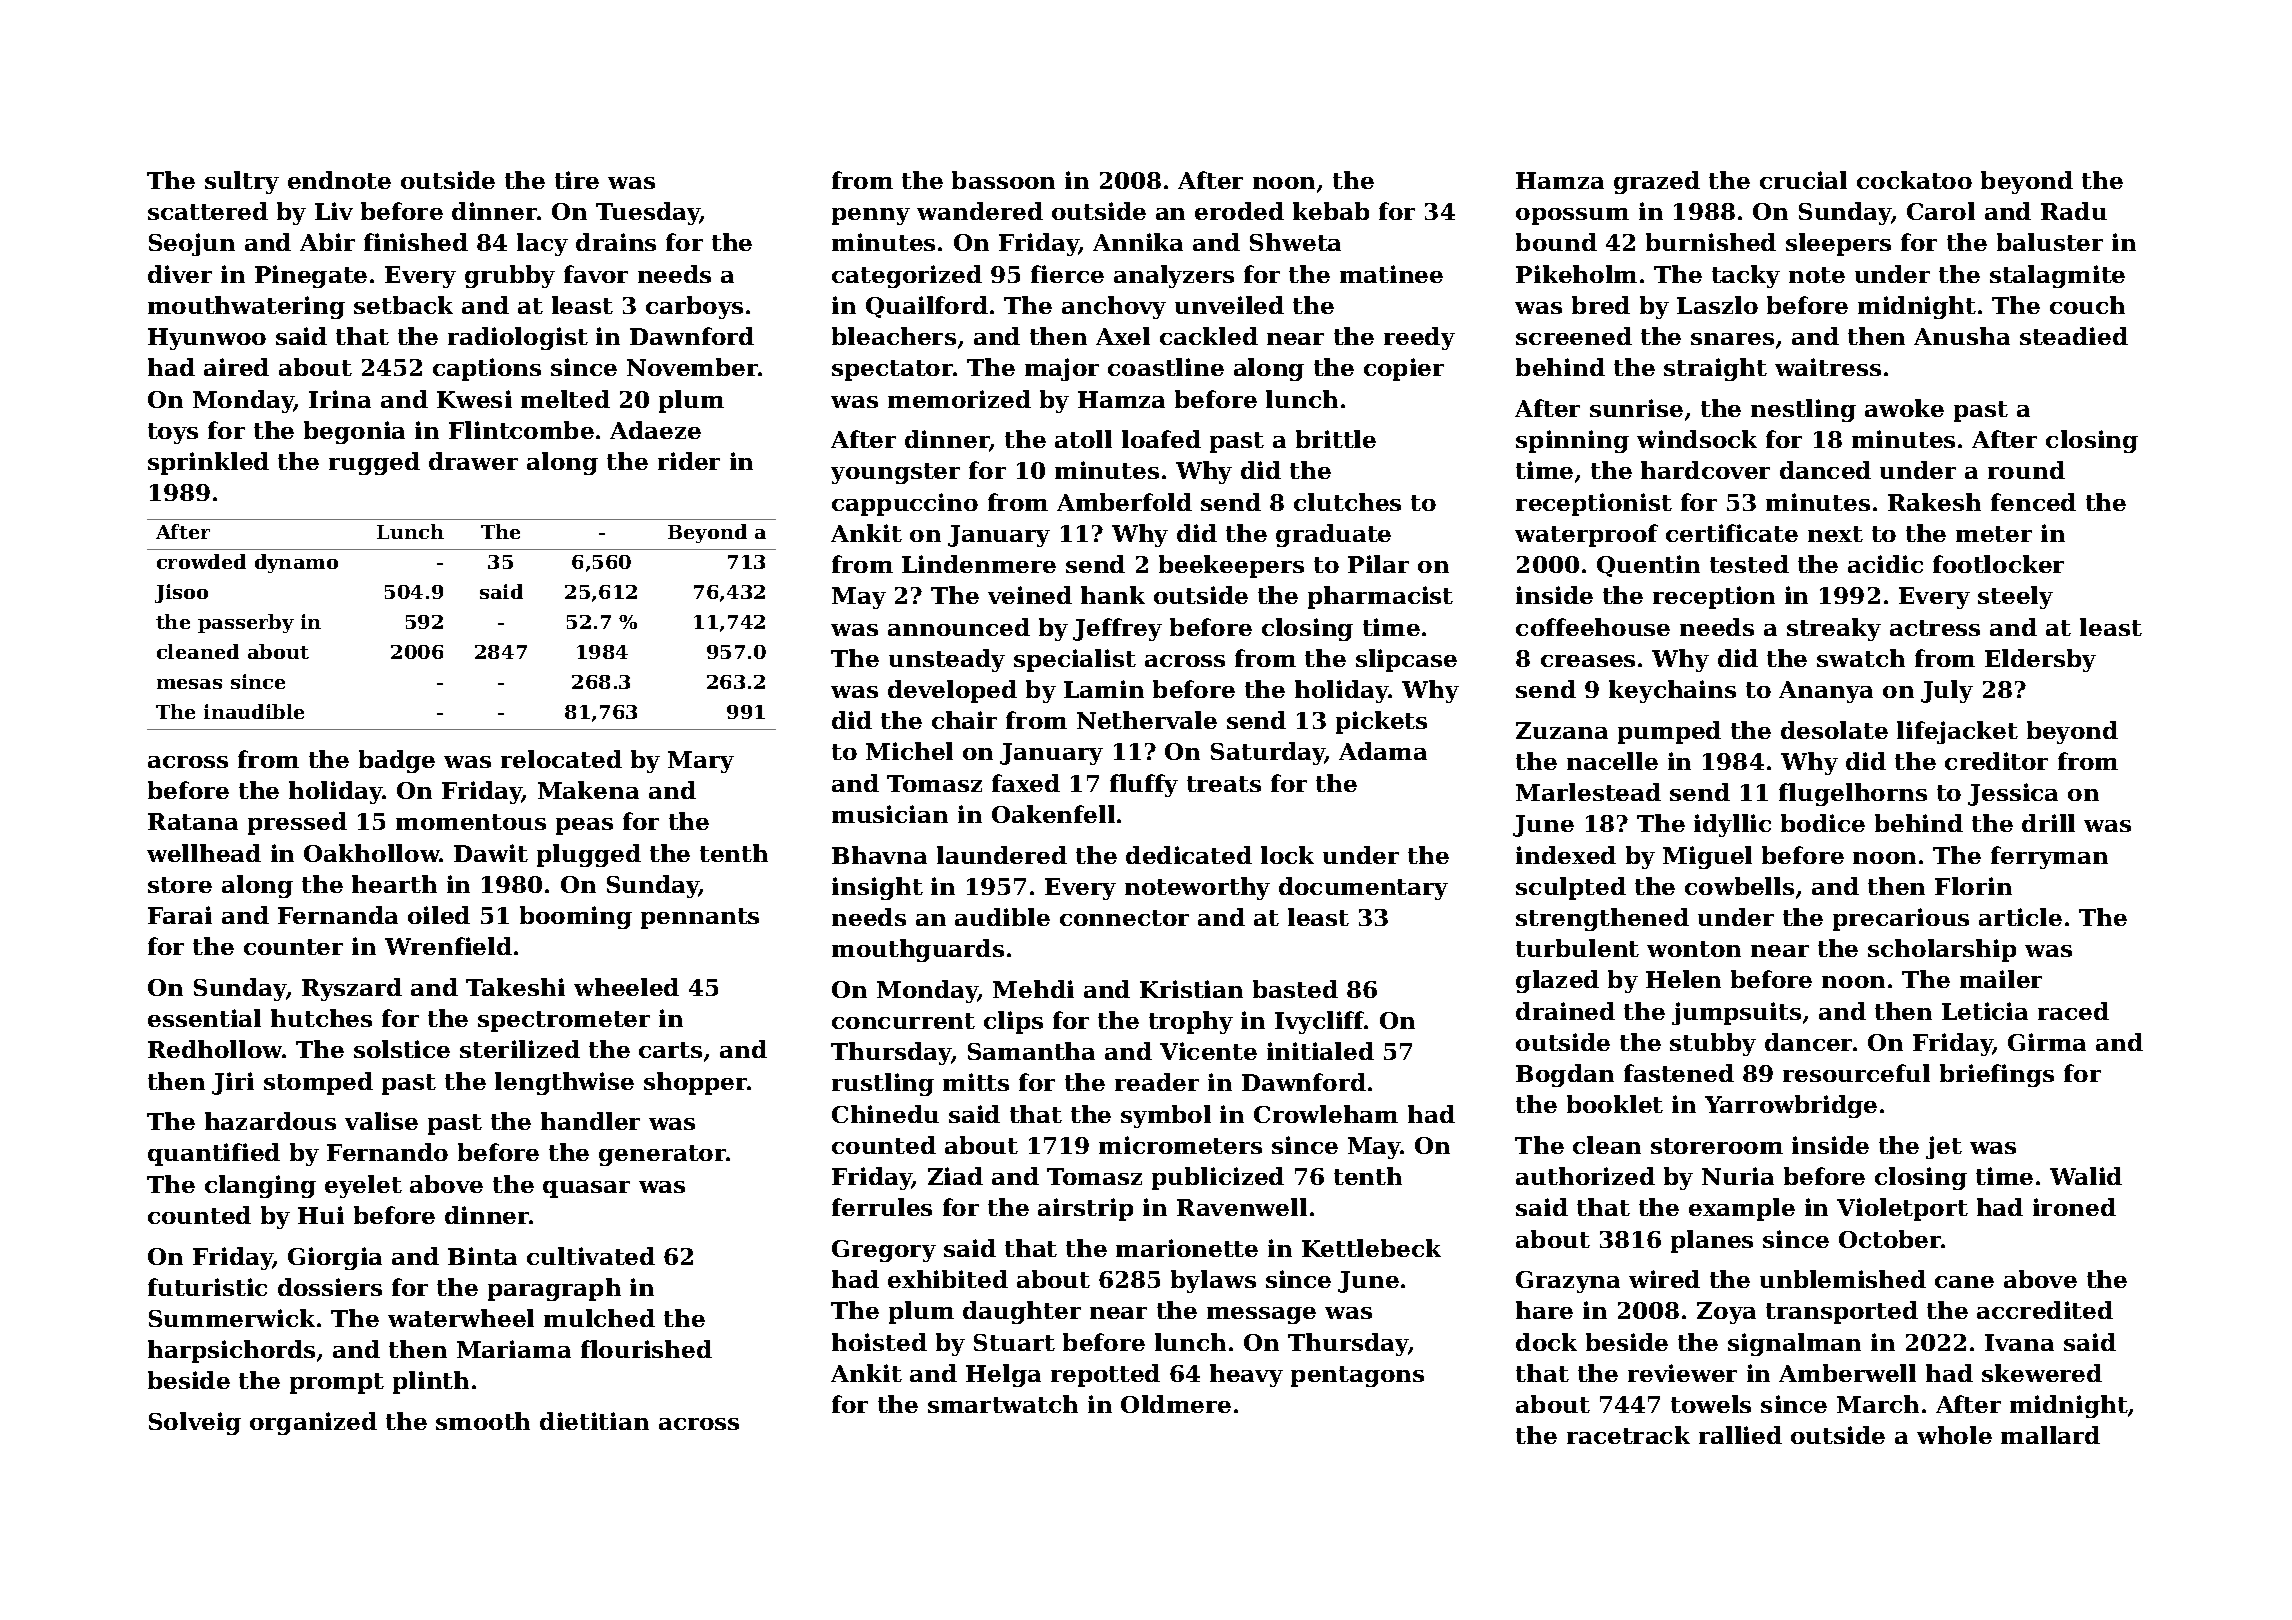  What do you see at coordinates (189, 684) in the screenshot?
I see `mesas` at bounding box center [189, 684].
